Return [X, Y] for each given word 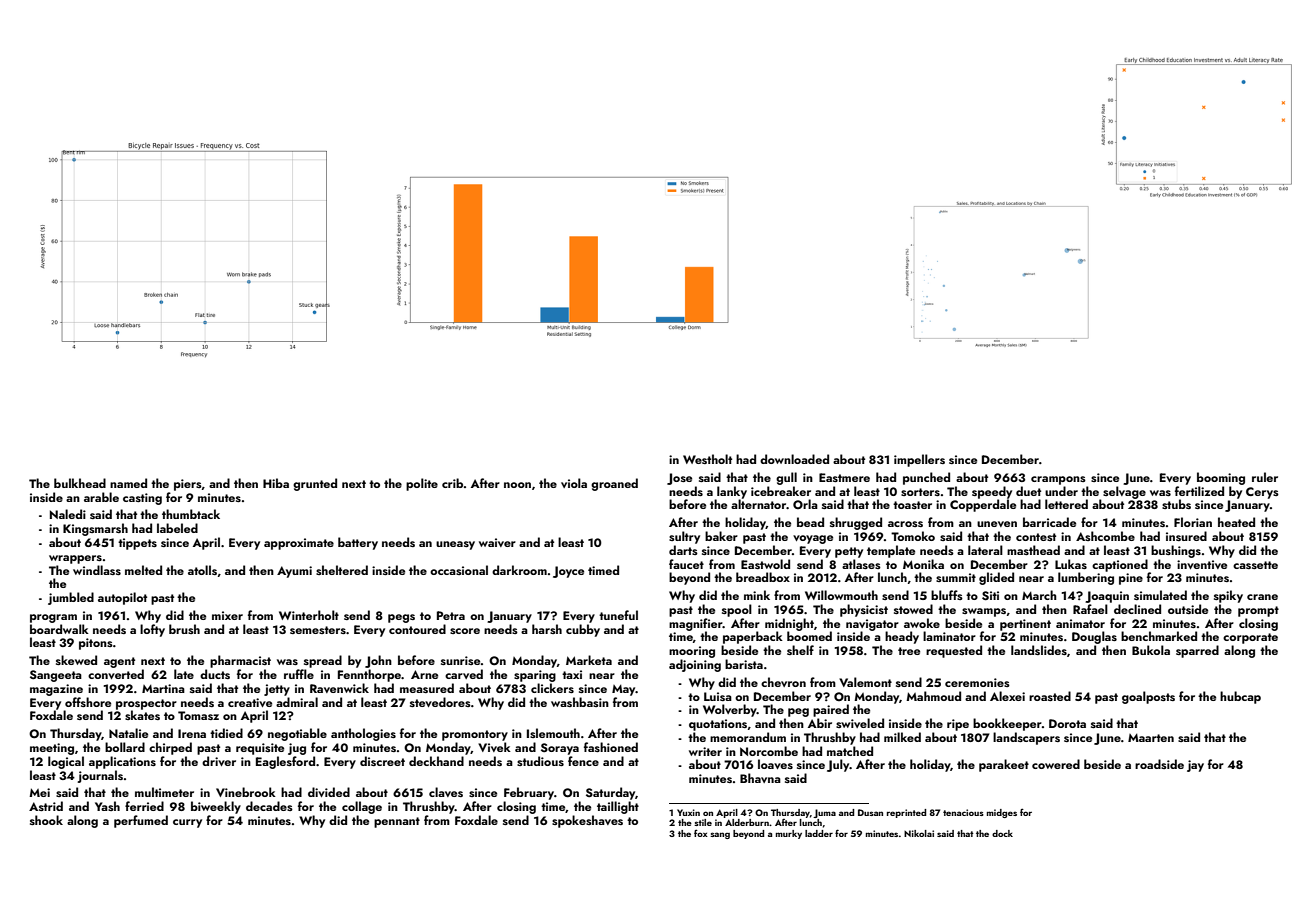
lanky [732, 492]
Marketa [589, 660]
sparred [1197, 651]
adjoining [695, 665]
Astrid [46, 806]
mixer [227, 615]
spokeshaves [587, 821]
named [128, 483]
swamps [984, 612]
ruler [1265, 477]
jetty [277, 690]
